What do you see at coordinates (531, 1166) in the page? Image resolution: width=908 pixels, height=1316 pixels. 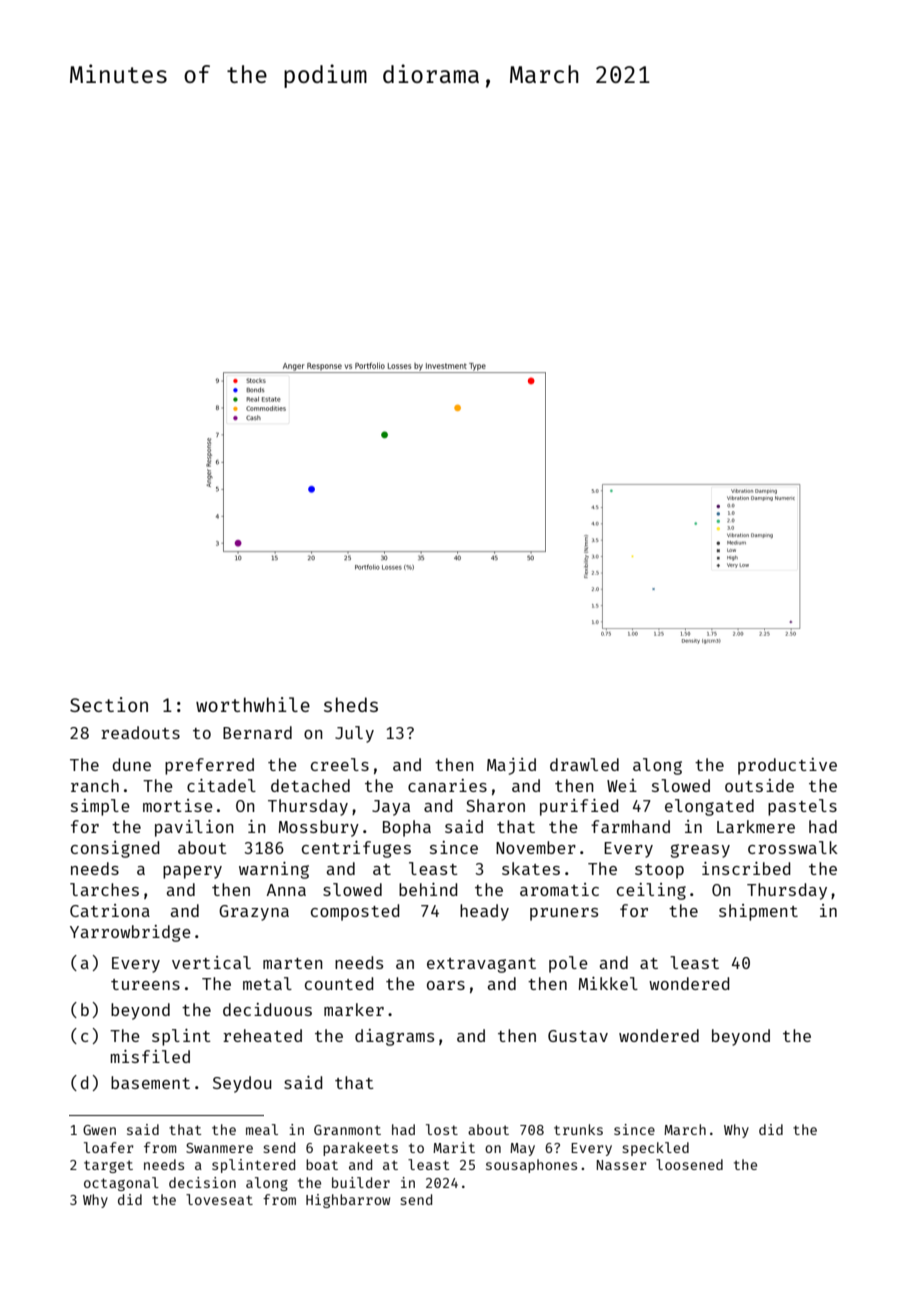 I see `sousaphones` at bounding box center [531, 1166].
